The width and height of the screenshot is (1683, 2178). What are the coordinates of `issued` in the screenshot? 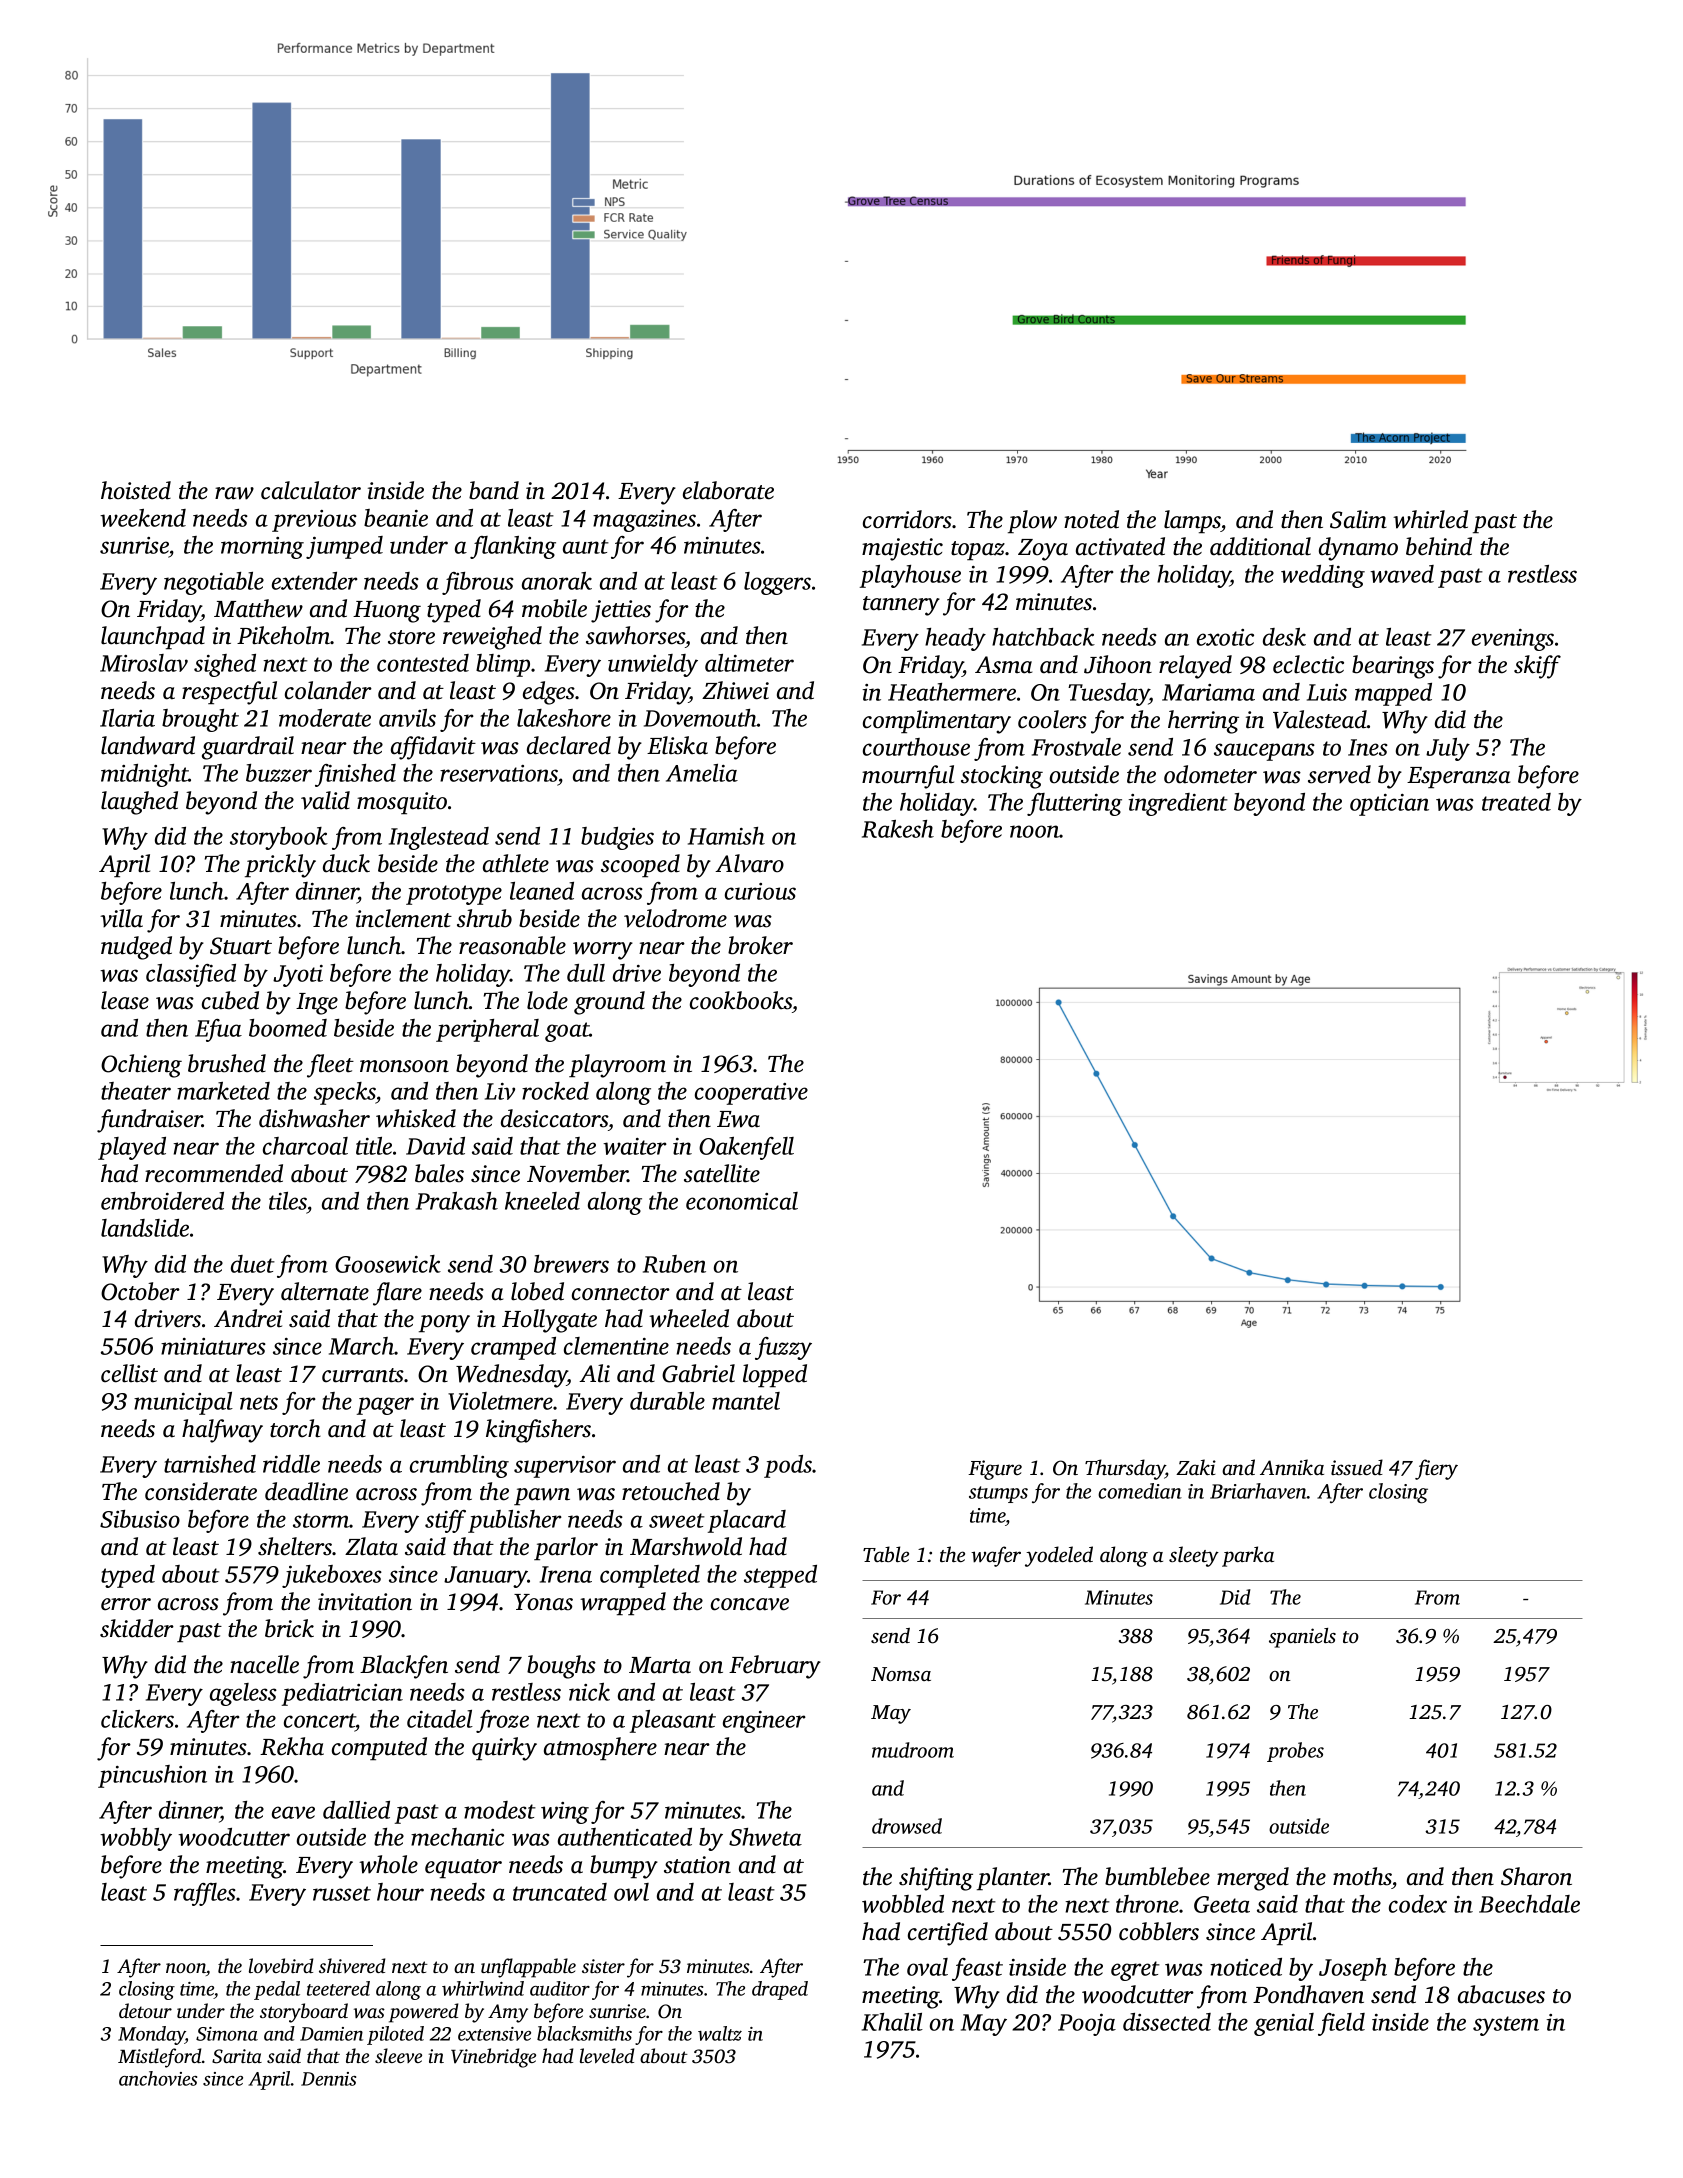 It's located at (1357, 1467).
